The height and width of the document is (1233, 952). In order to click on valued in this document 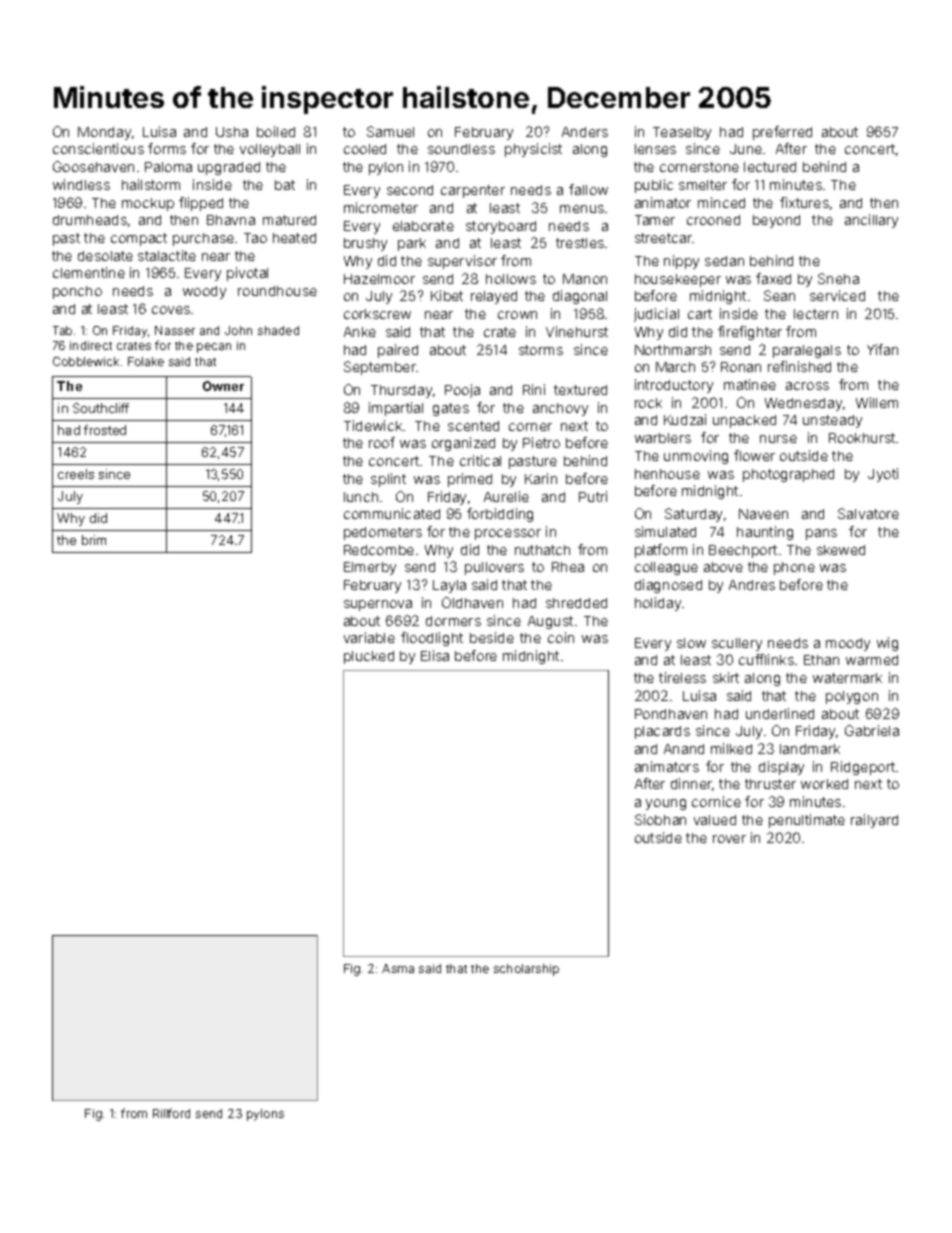, I will do `click(715, 820)`.
